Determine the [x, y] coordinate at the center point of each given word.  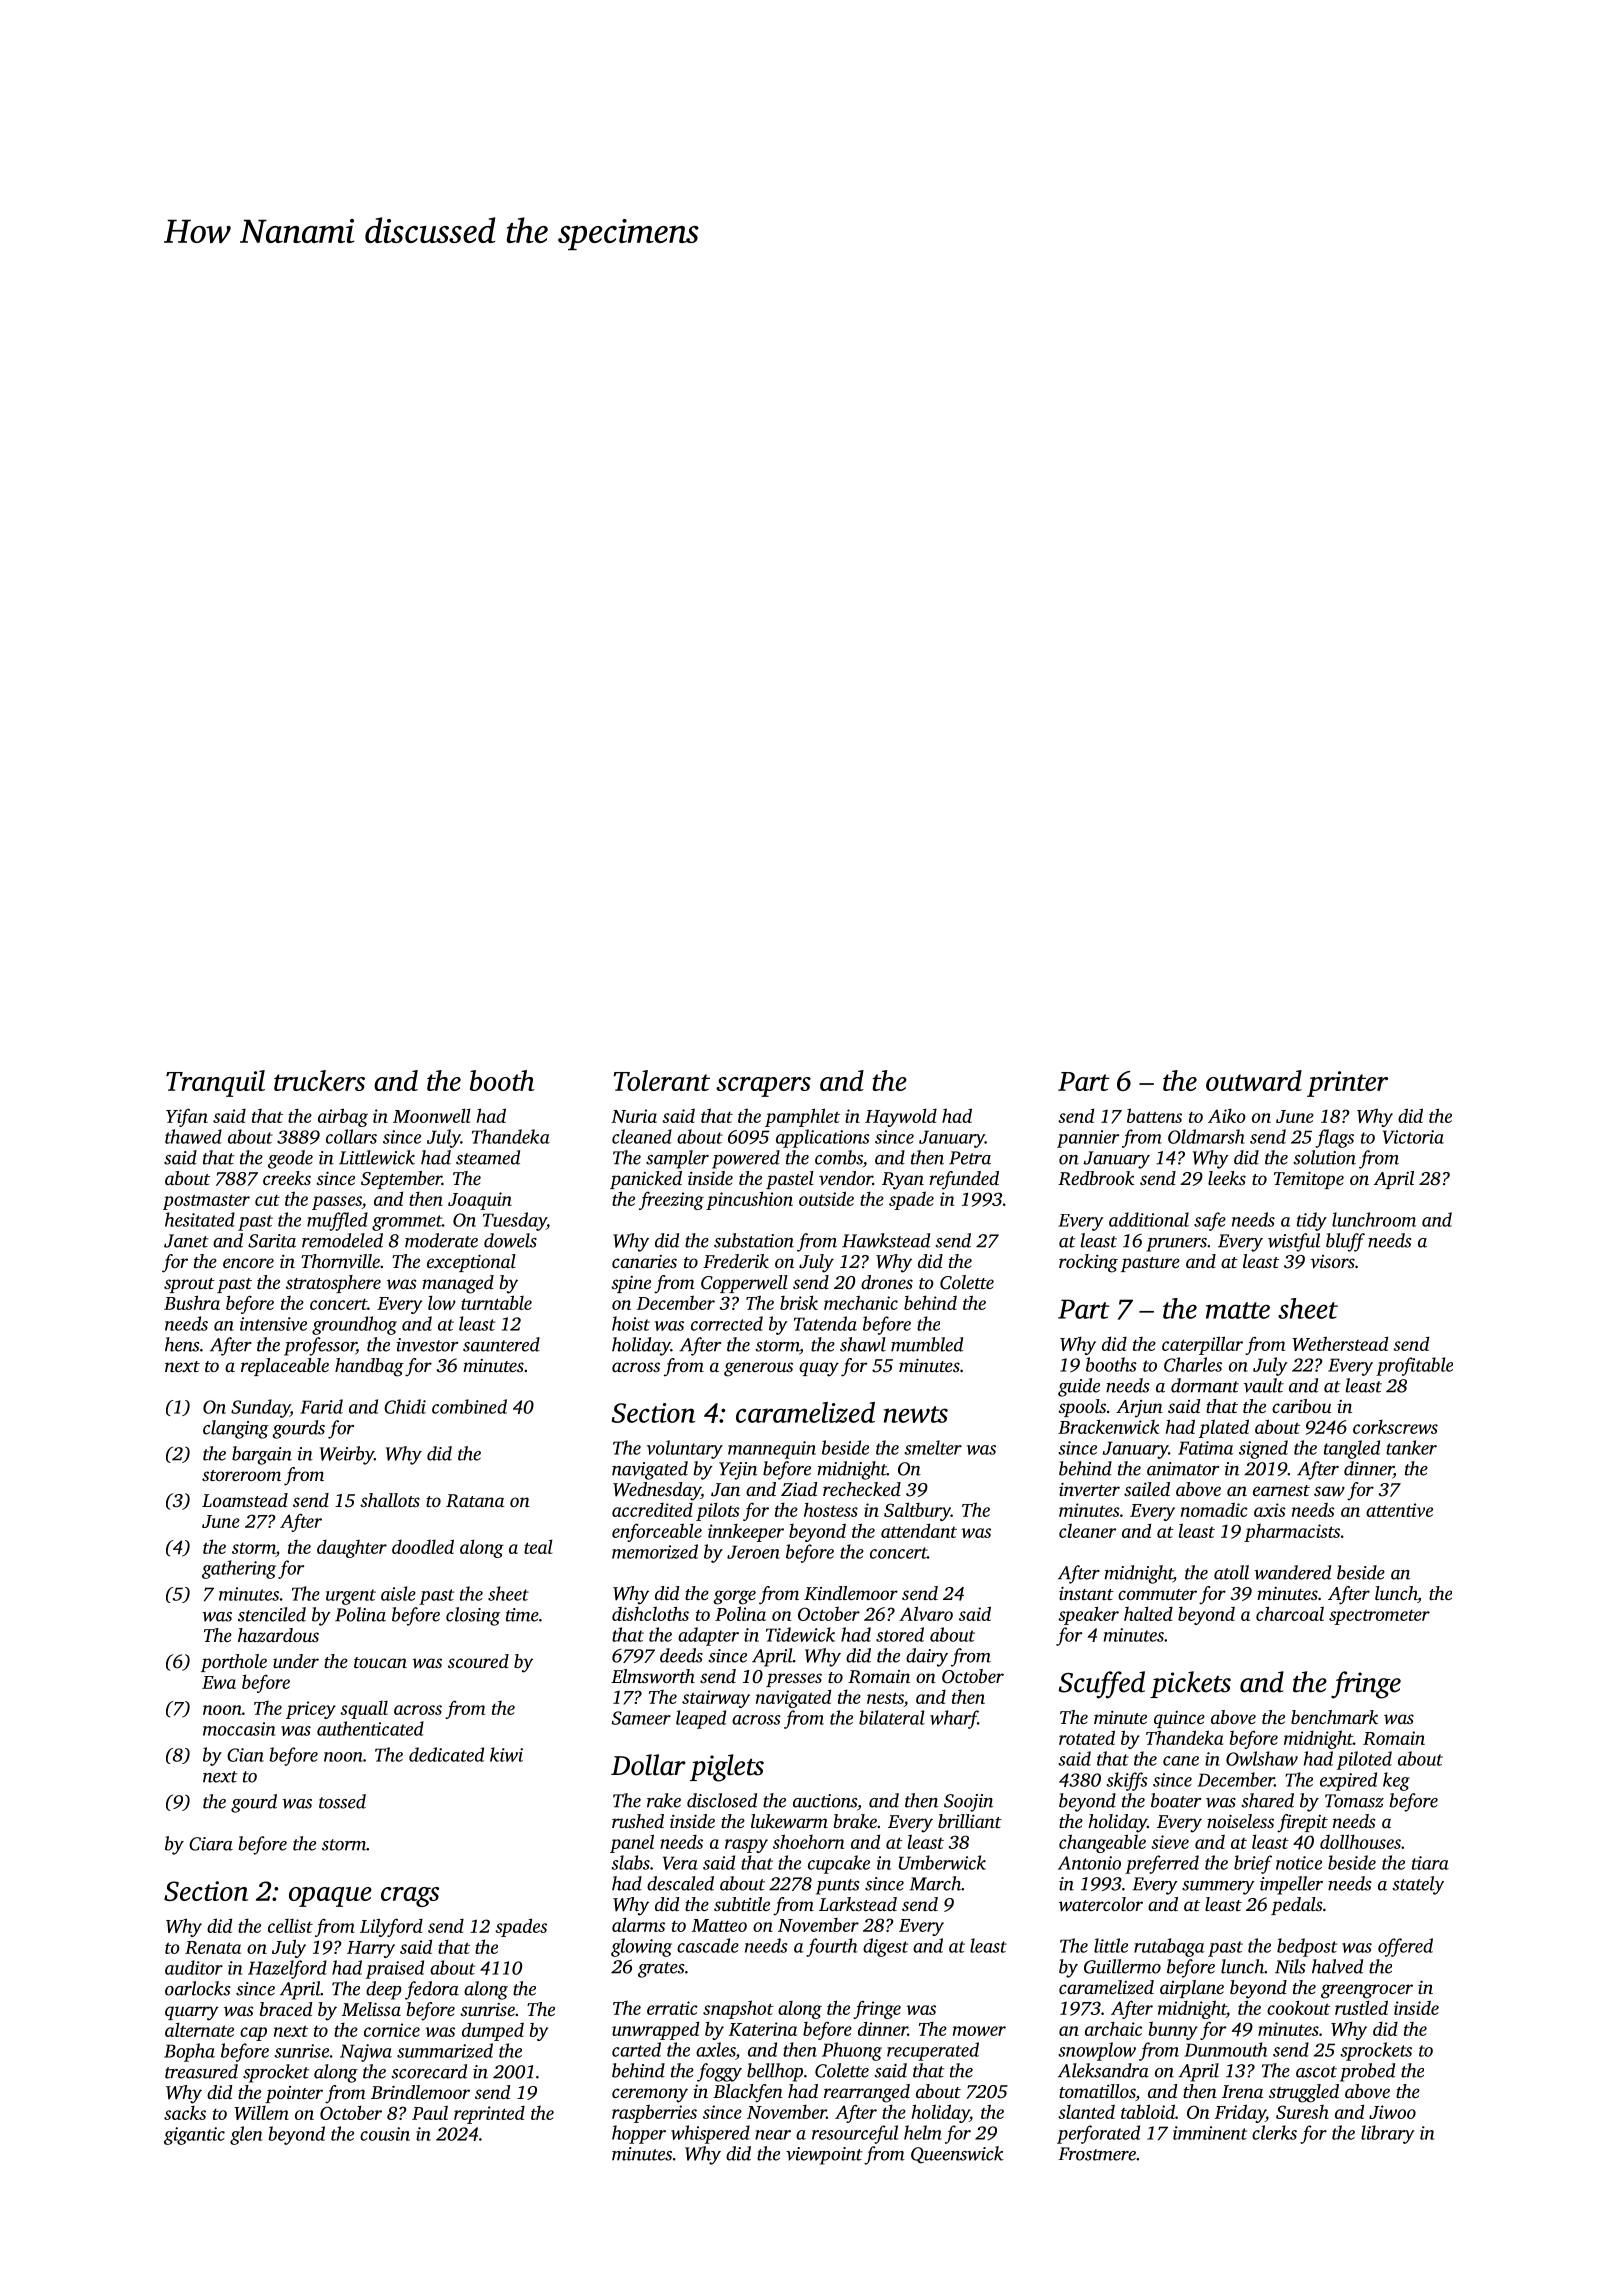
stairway [716, 1699]
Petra [970, 1158]
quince [1179, 1719]
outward [1254, 1080]
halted [1148, 1613]
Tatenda [825, 1323]
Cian [245, 1755]
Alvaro [926, 1613]
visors [1332, 1261]
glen [246, 2135]
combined [469, 1406]
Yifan [187, 1117]
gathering [239, 1569]
